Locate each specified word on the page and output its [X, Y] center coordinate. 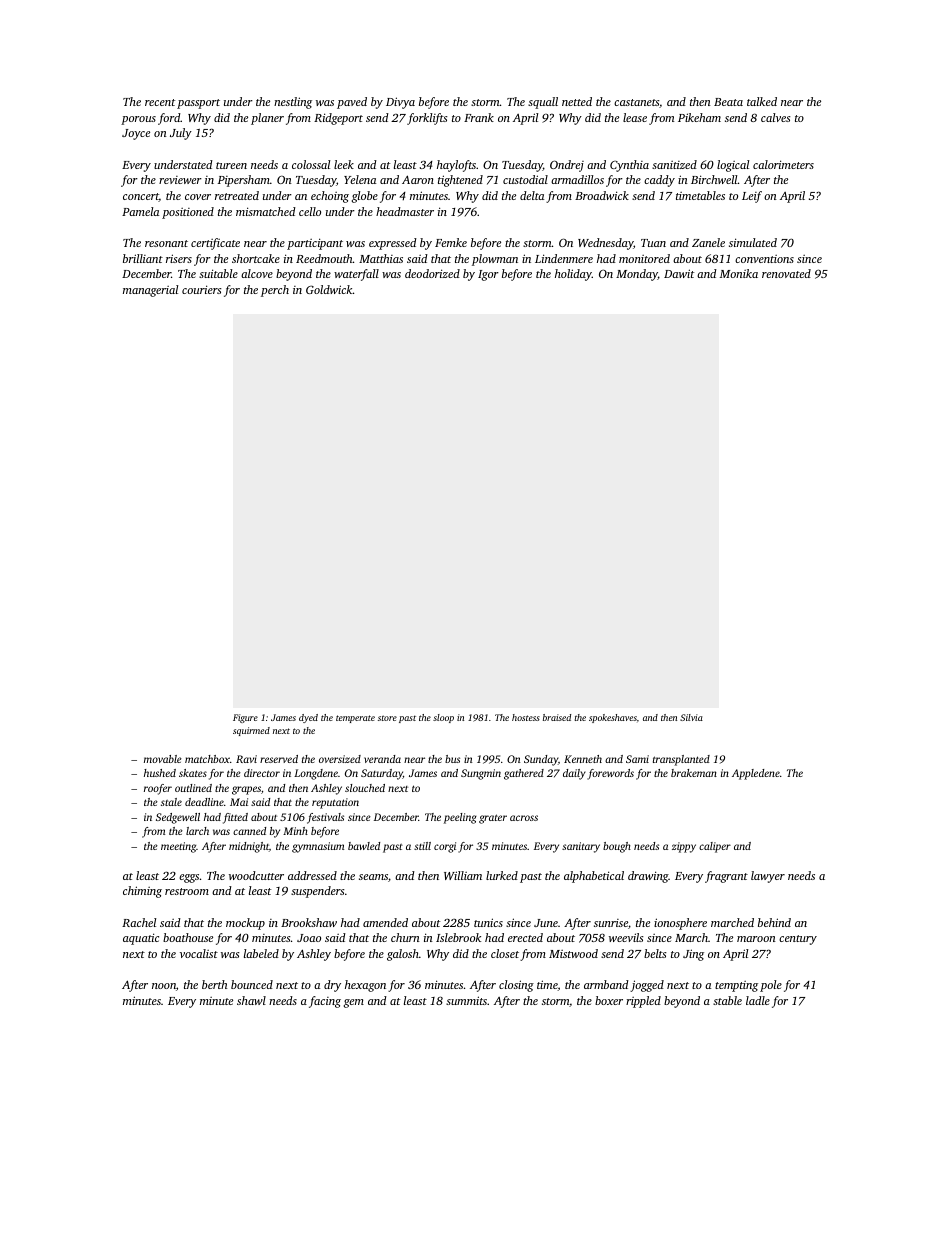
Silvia [691, 717]
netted [577, 101]
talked [762, 101]
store [387, 718]
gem [354, 1003]
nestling [293, 103]
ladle [758, 1000]
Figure [245, 718]
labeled [261, 953]
